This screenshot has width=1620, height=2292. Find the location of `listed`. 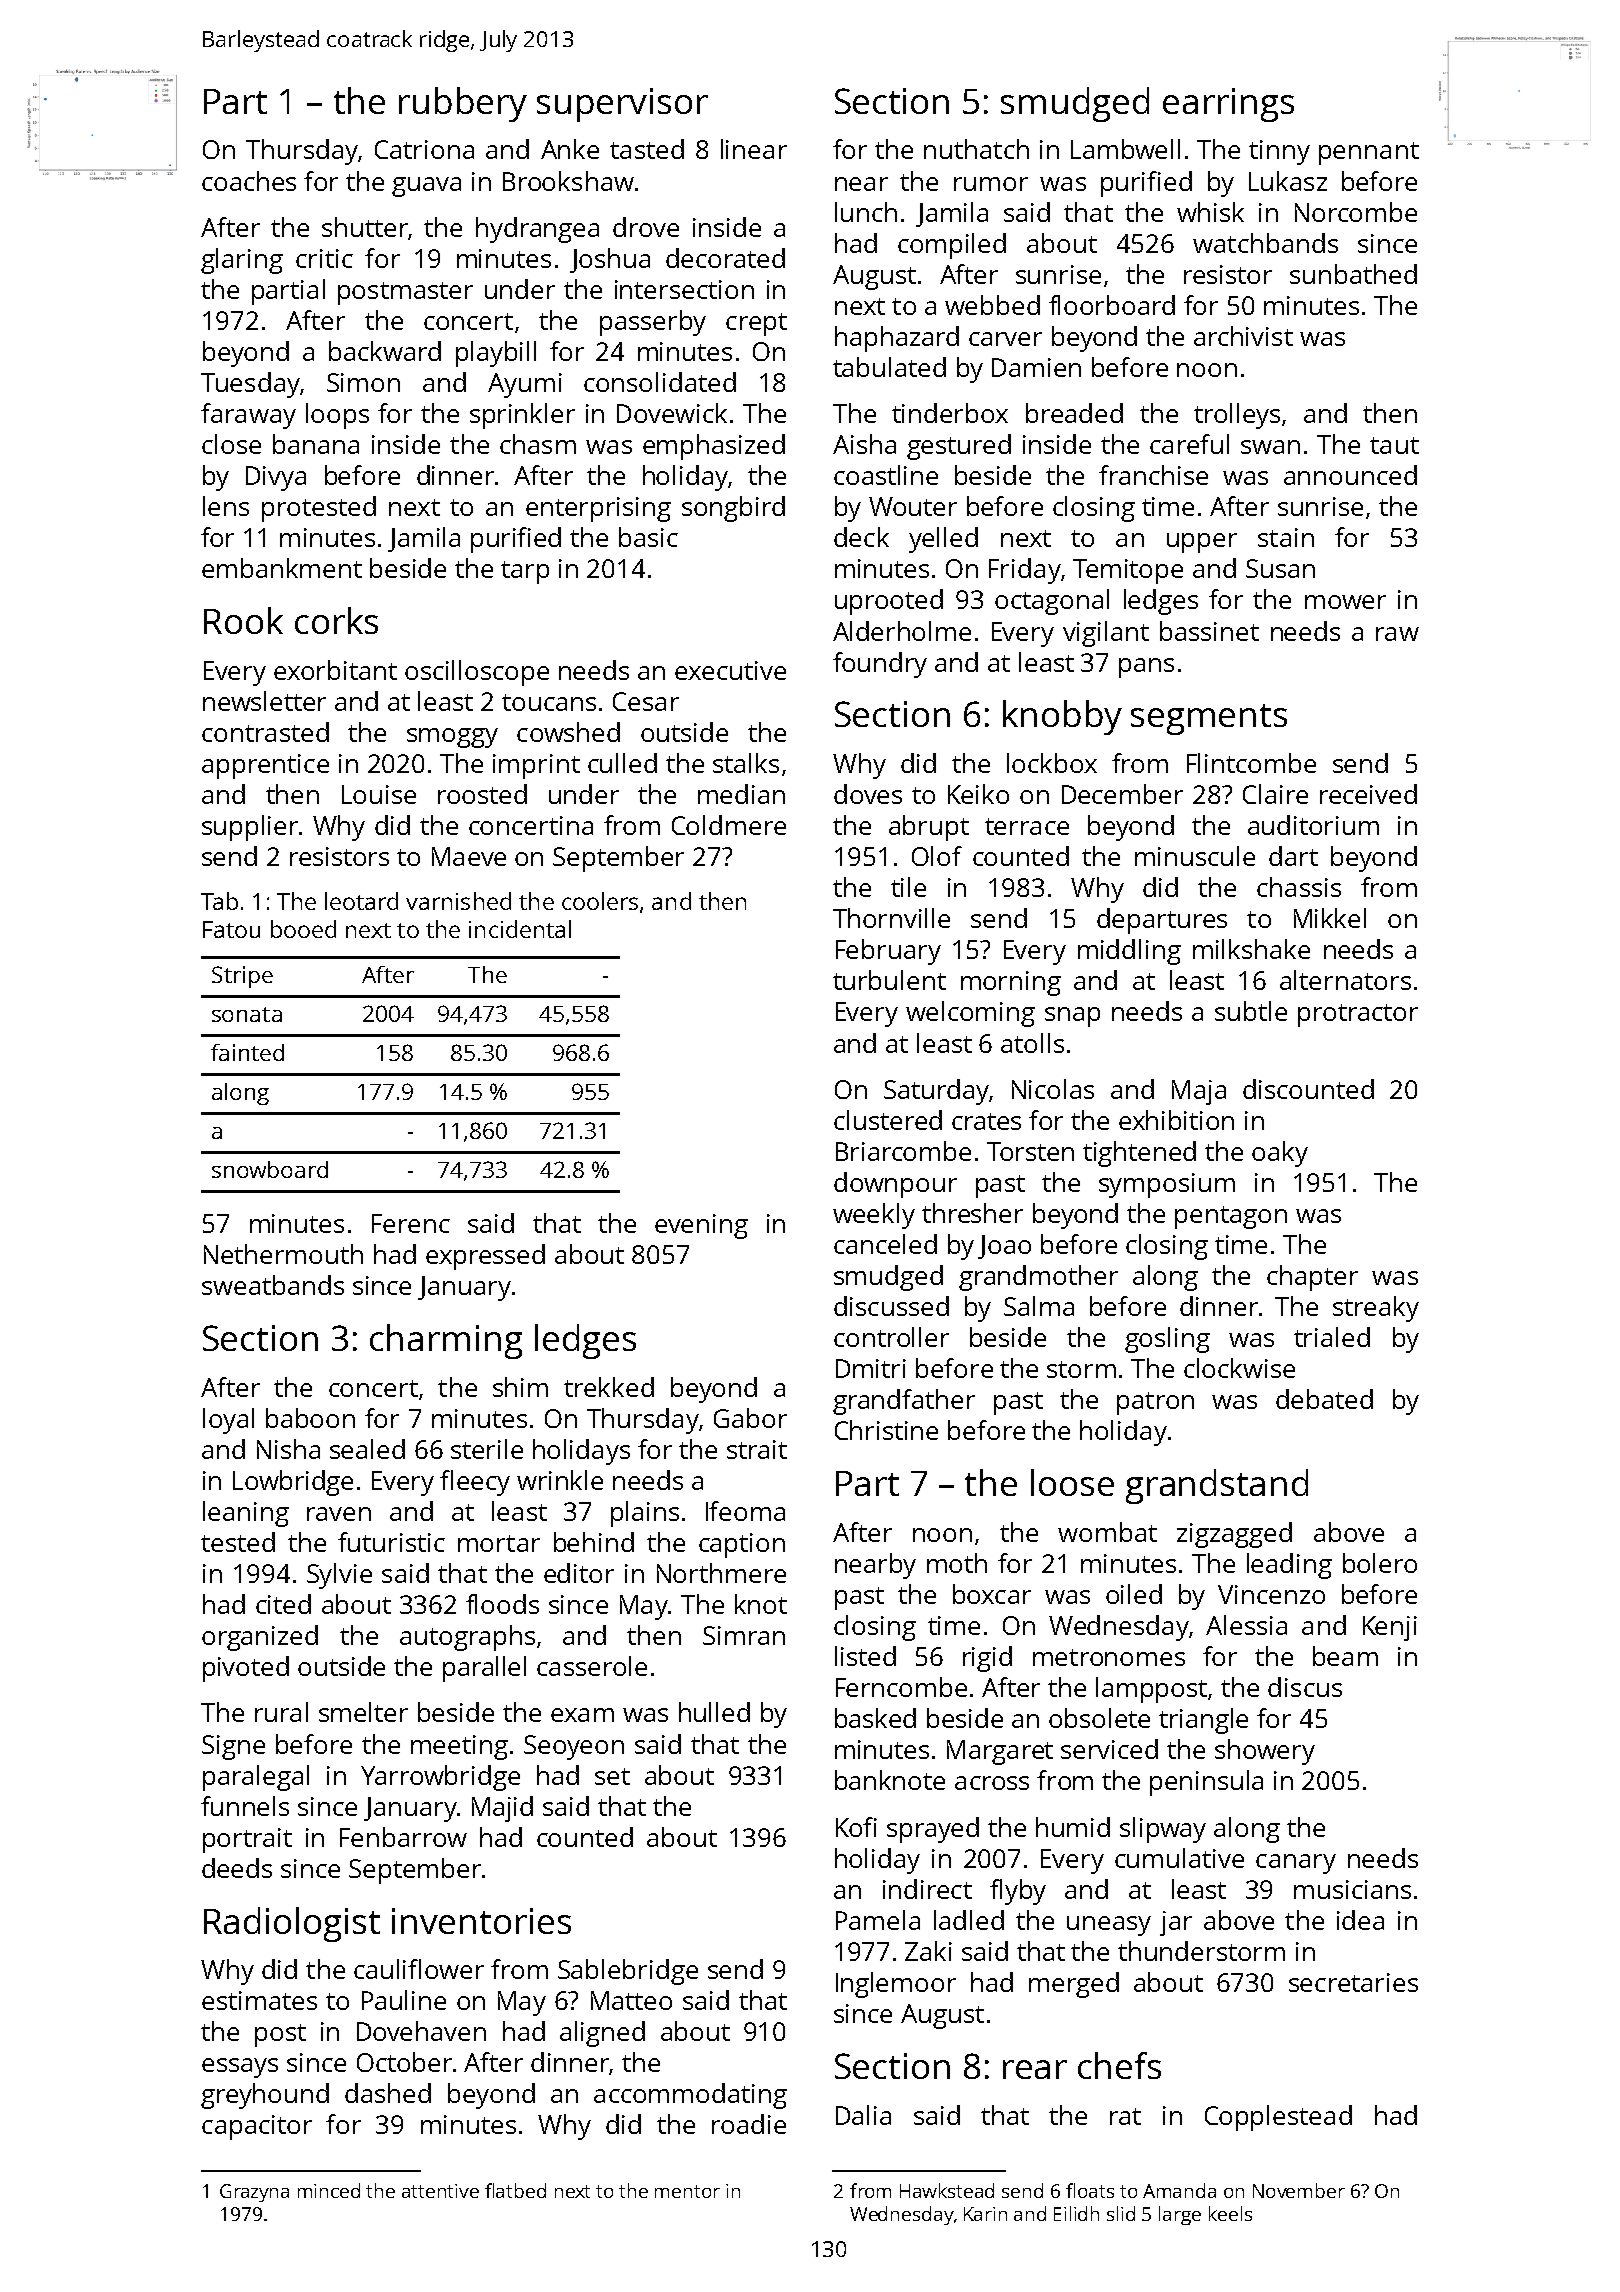

listed is located at coordinates (865, 1656).
